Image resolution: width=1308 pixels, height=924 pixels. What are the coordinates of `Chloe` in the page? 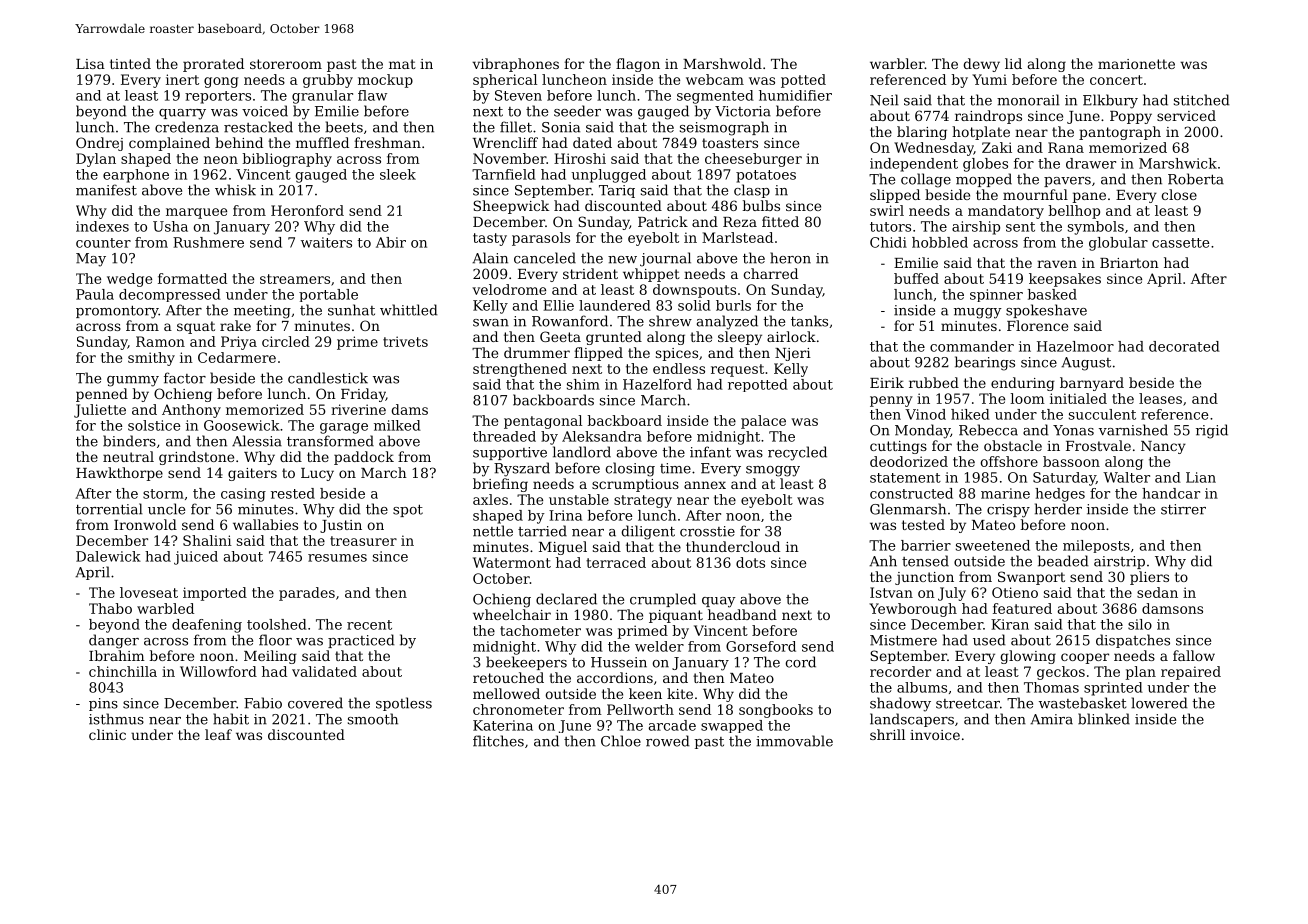 It's located at (621, 741).
